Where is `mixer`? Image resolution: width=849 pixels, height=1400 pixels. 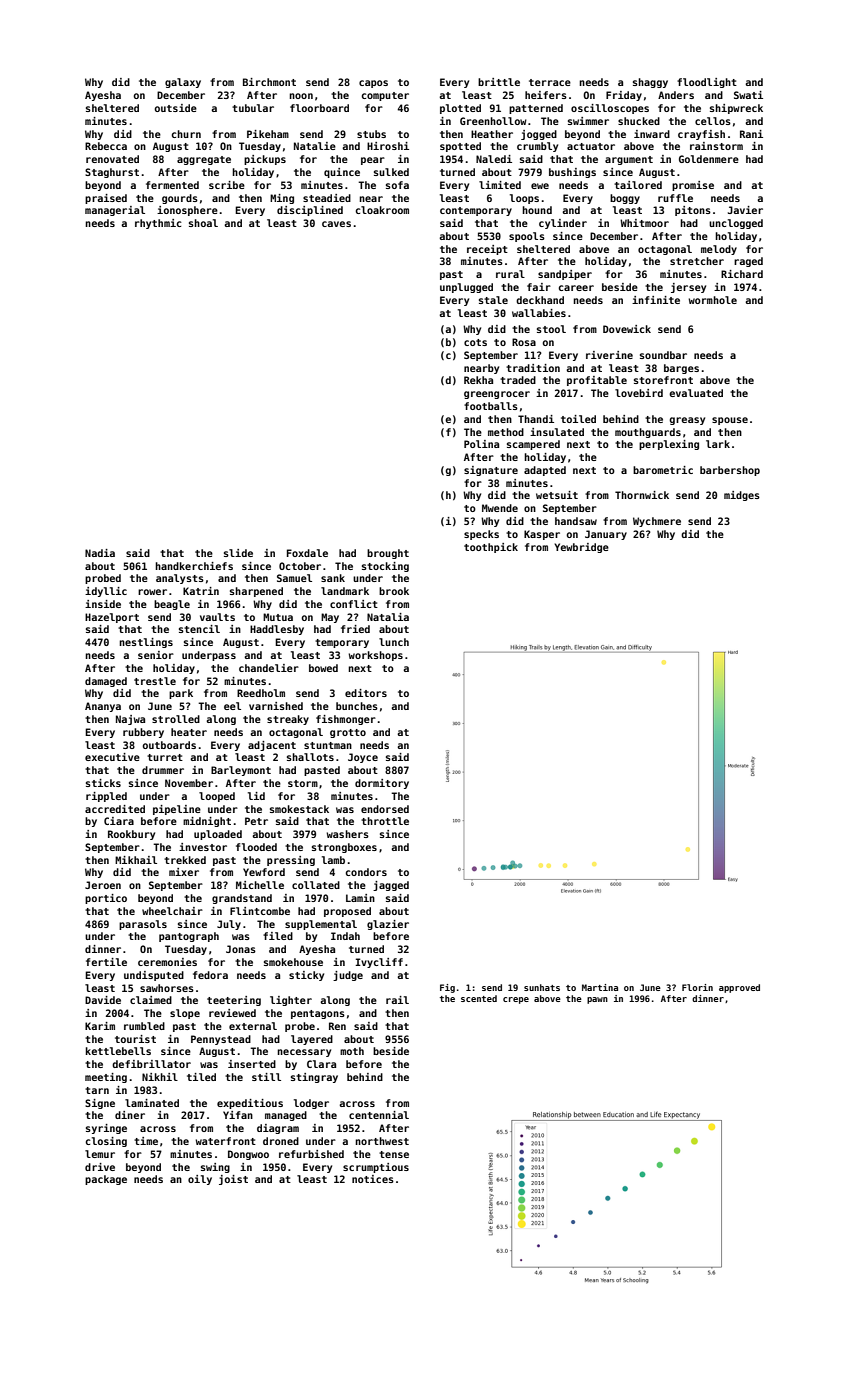
mixer is located at coordinates (184, 872).
